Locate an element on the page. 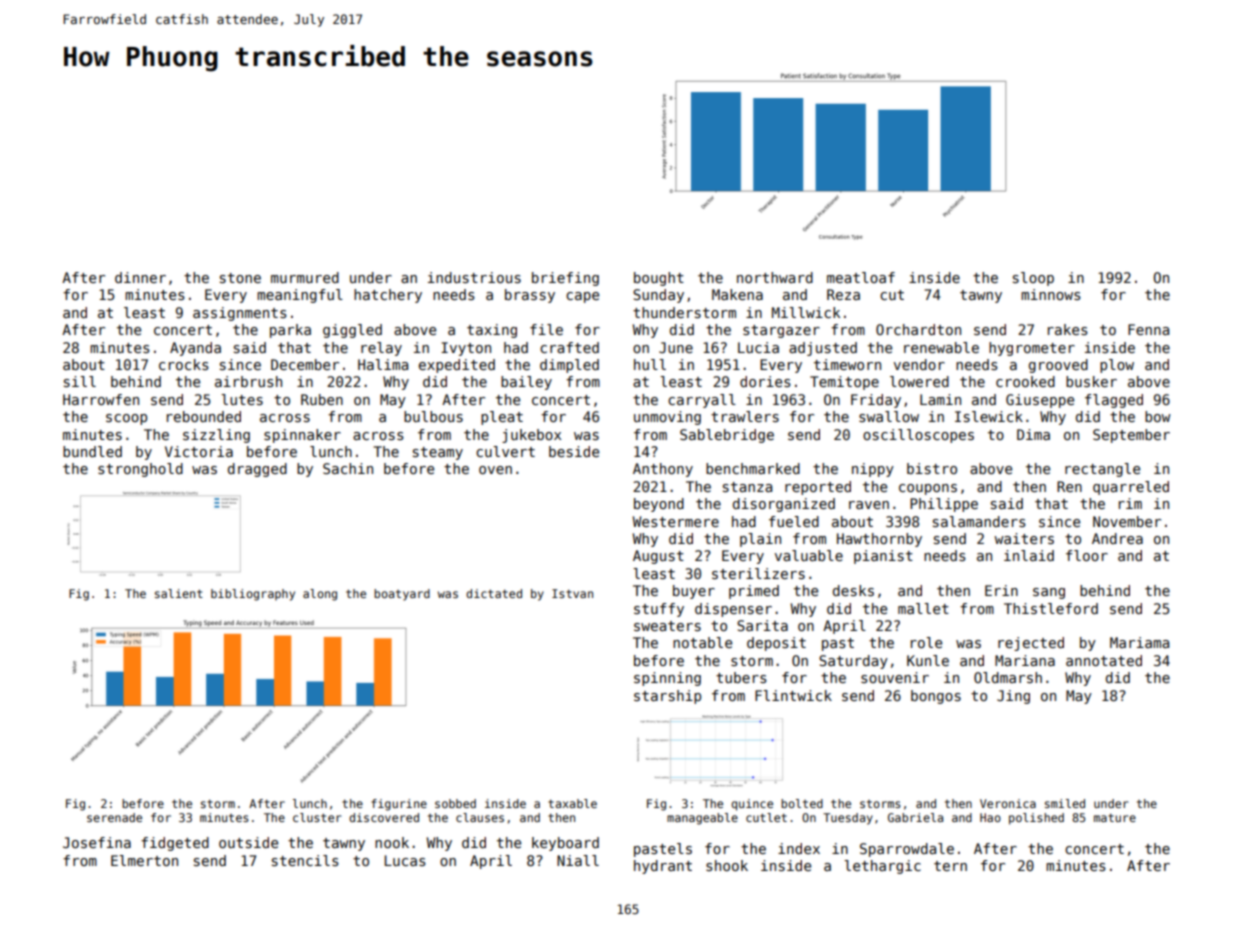  spinning is located at coordinates (667, 679).
